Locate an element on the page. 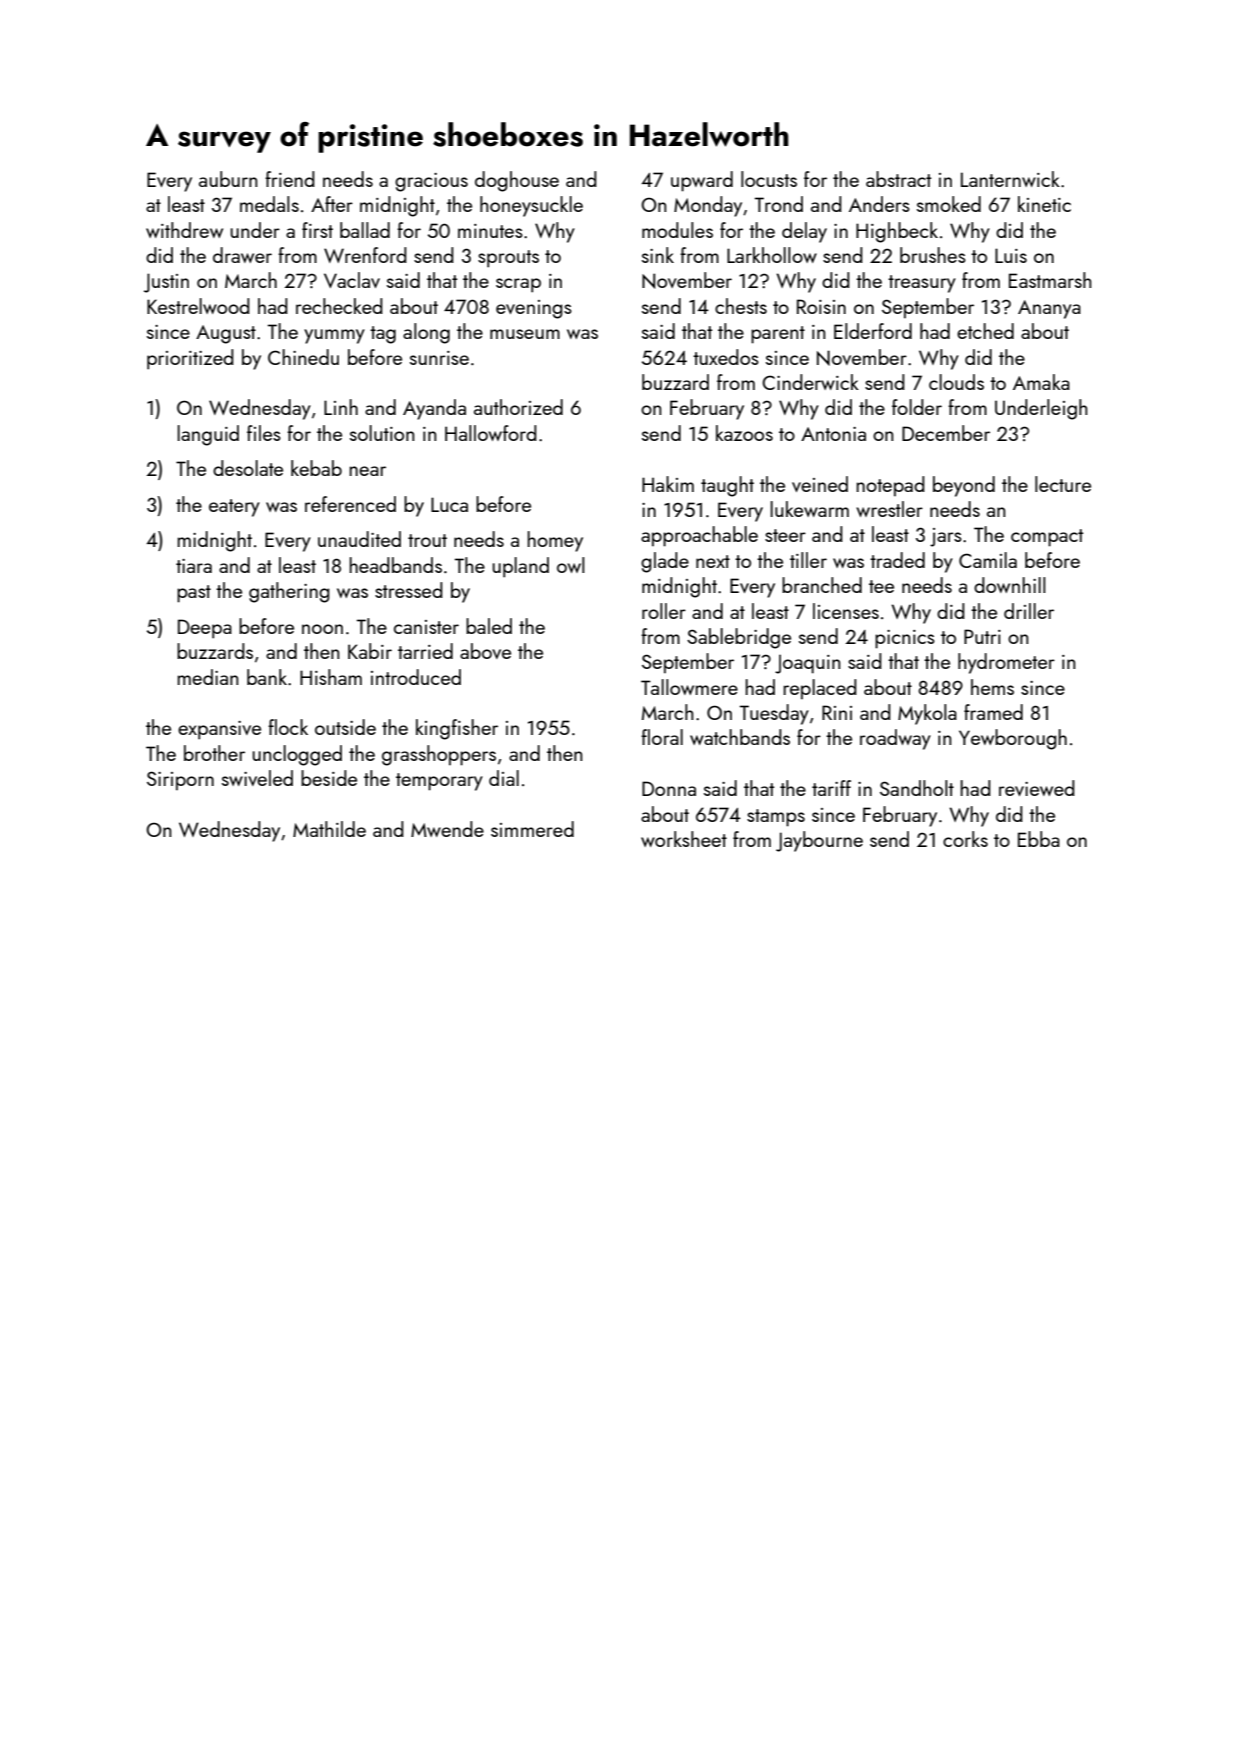 Image resolution: width=1240 pixels, height=1754 pixels. headbands is located at coordinates (395, 565).
